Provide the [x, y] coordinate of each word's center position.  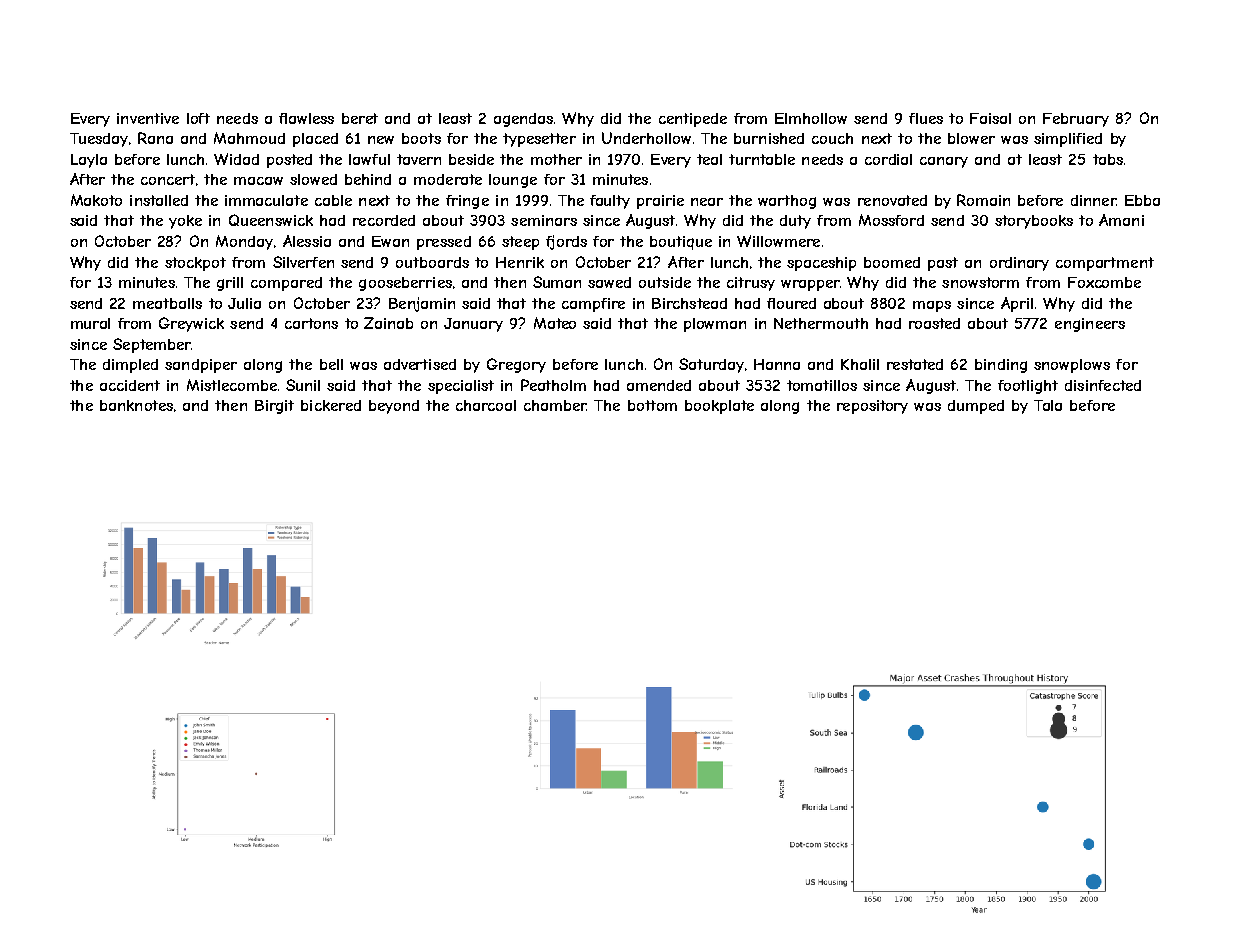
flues [926, 118]
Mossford [891, 220]
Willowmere [778, 241]
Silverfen [303, 262]
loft [198, 118]
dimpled [130, 366]
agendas [523, 120]
